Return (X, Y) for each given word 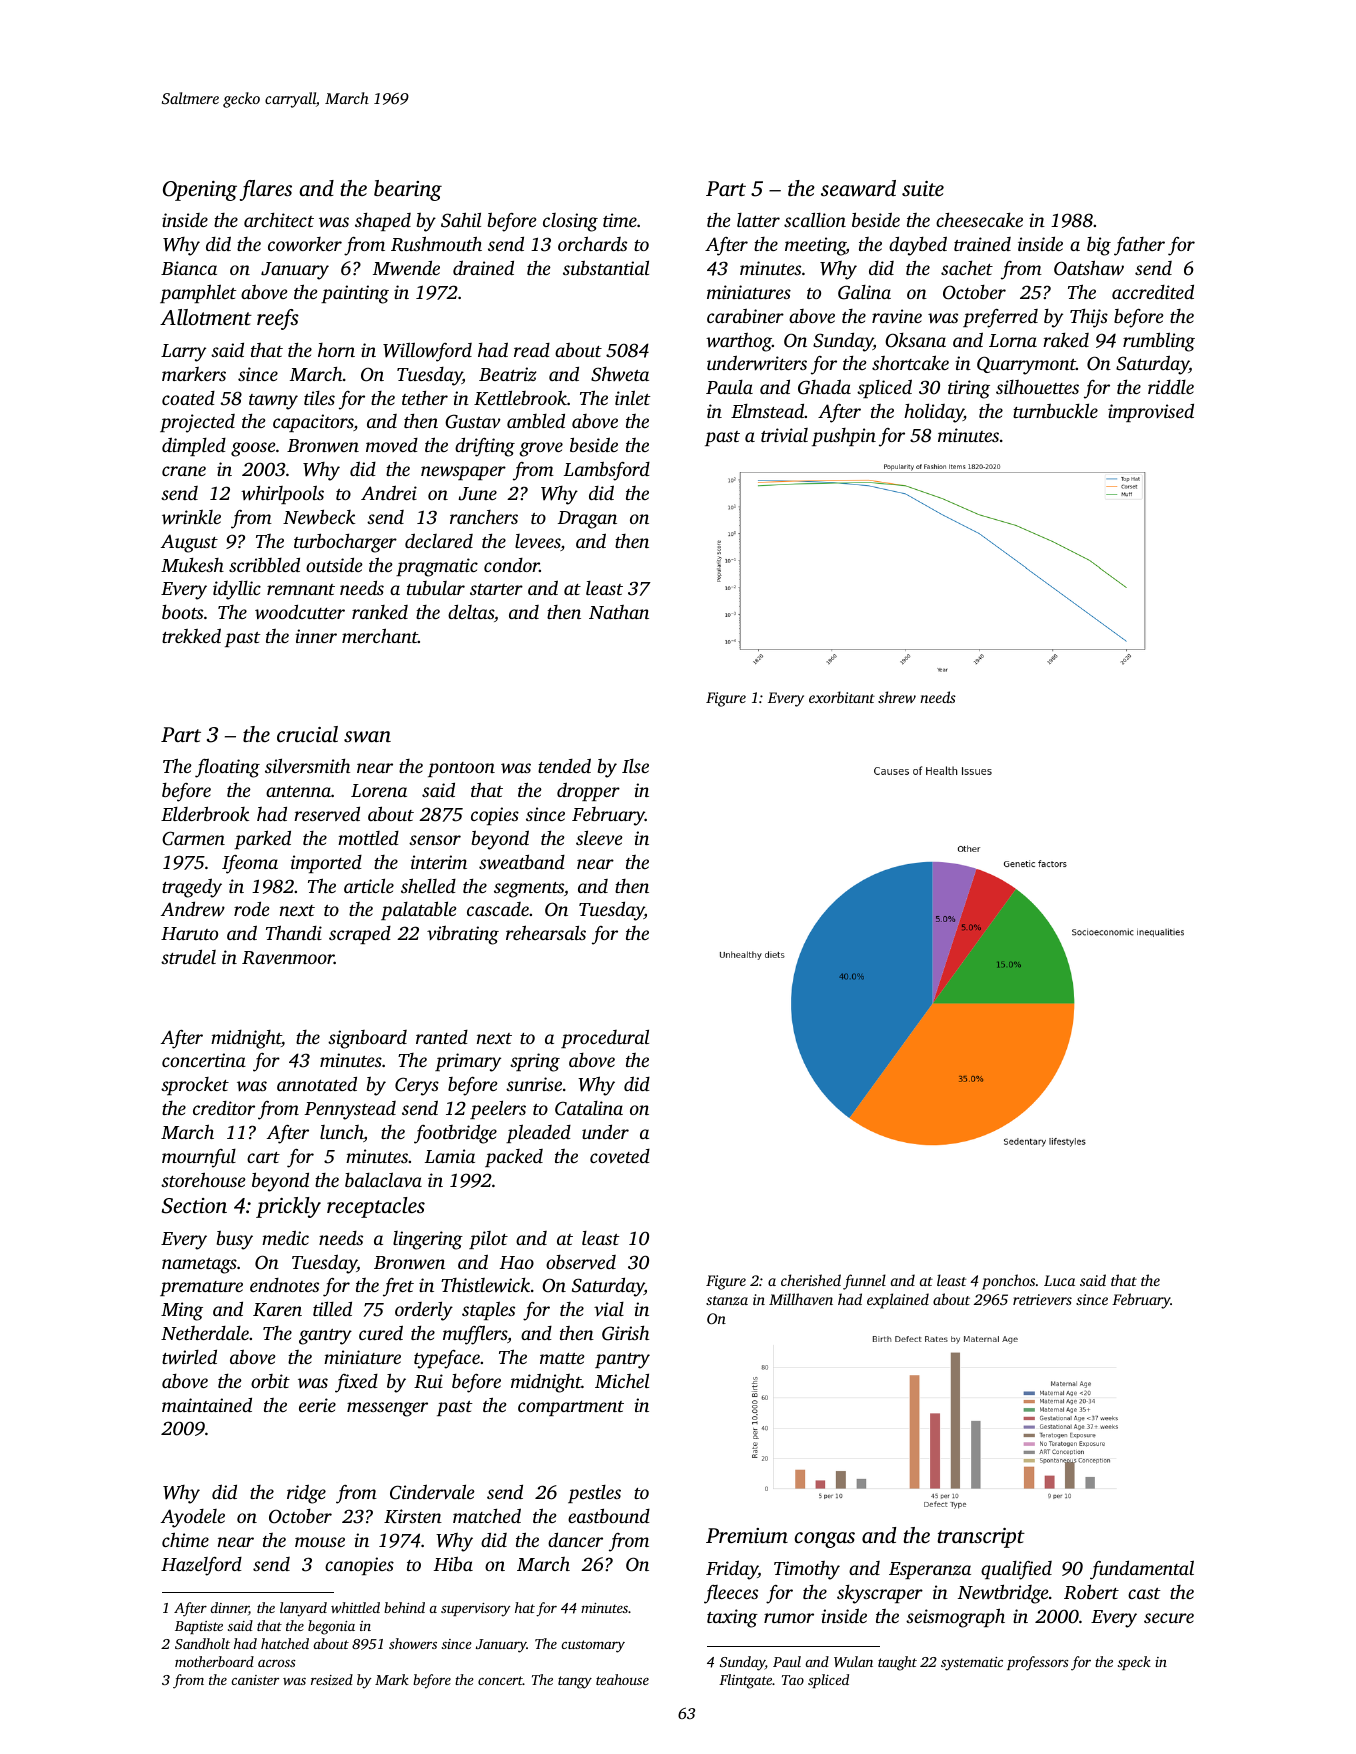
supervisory (476, 1610)
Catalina (589, 1108)
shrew (897, 697)
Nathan (619, 612)
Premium (747, 1535)
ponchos (1008, 1282)
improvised (1151, 412)
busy (234, 1240)
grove (541, 449)
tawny (273, 402)
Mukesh (192, 565)
